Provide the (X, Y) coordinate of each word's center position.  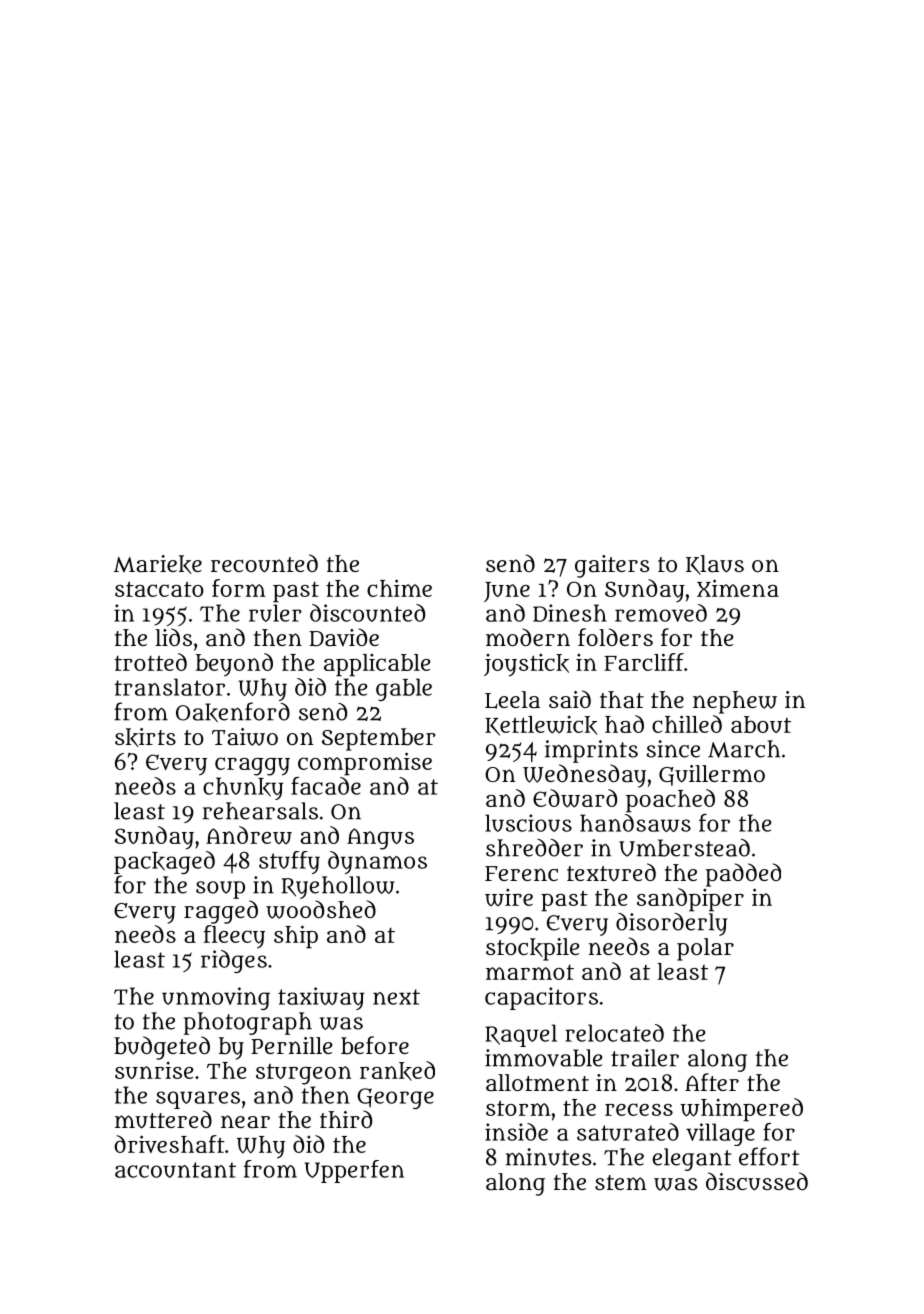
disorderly (671, 924)
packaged (164, 862)
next (396, 997)
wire (509, 897)
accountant (175, 1170)
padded (743, 875)
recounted (264, 563)
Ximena (738, 588)
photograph (248, 1023)
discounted (367, 613)
